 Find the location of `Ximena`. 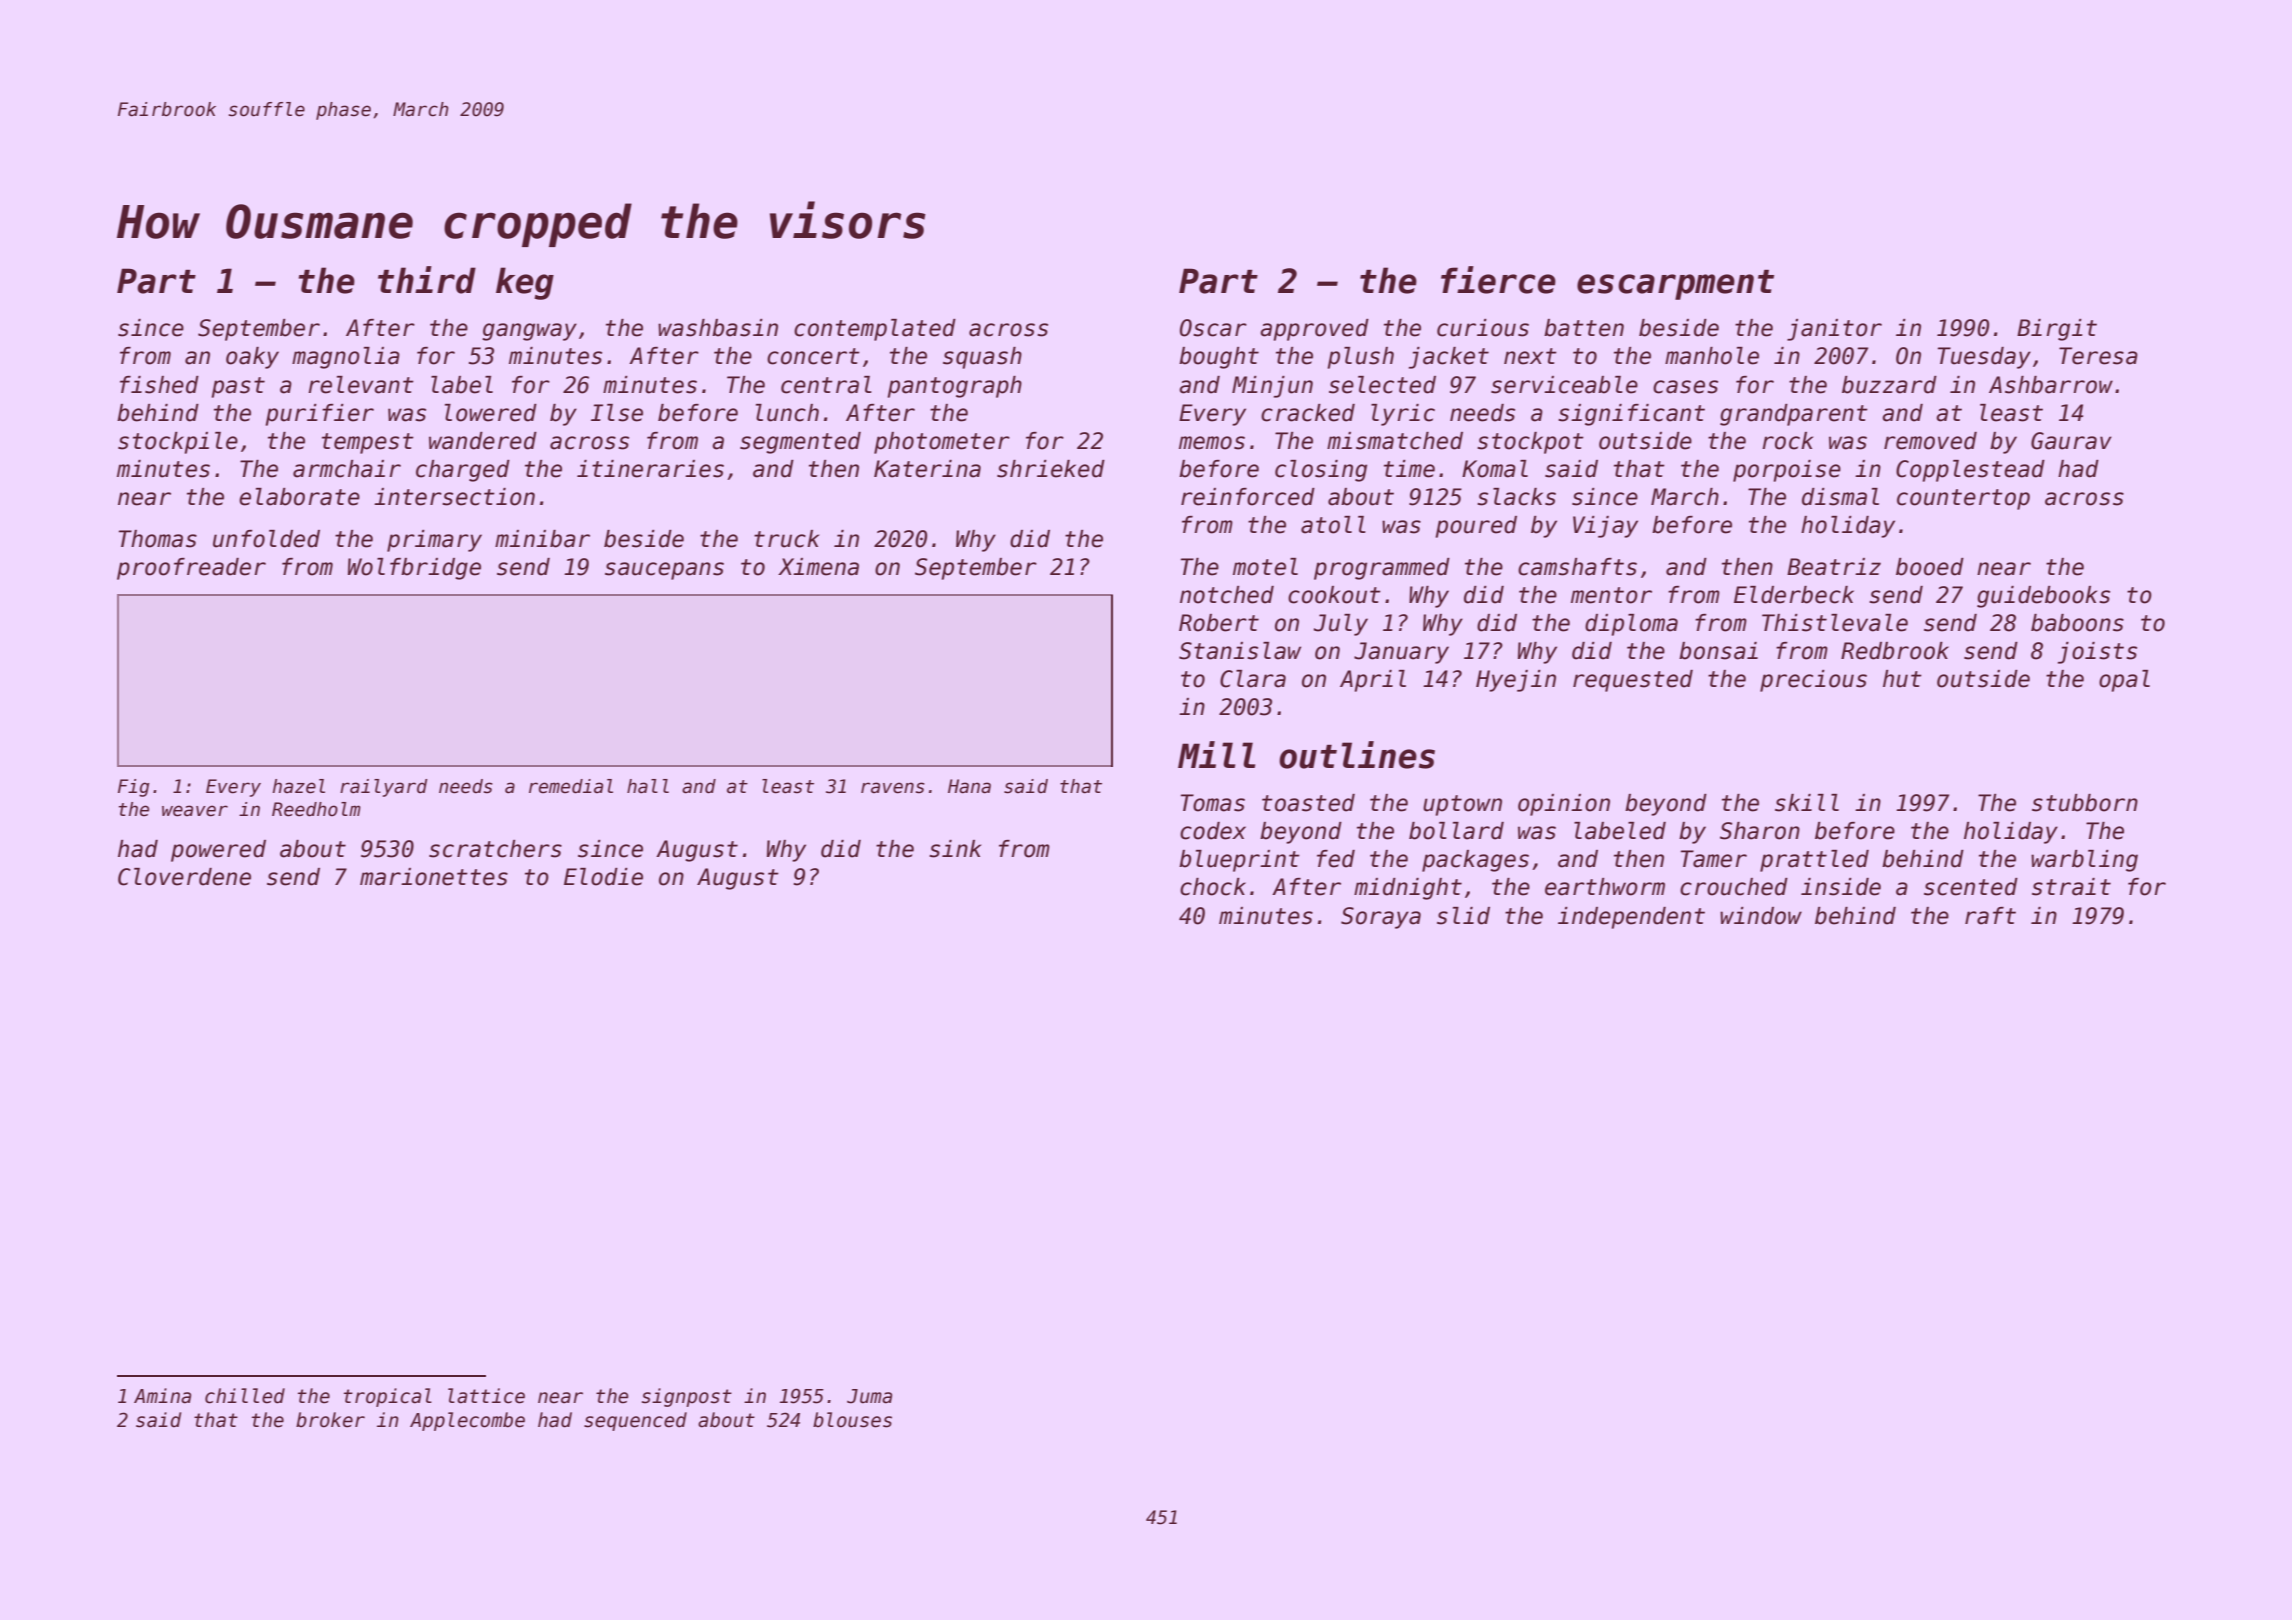

Ximena is located at coordinates (818, 567).
